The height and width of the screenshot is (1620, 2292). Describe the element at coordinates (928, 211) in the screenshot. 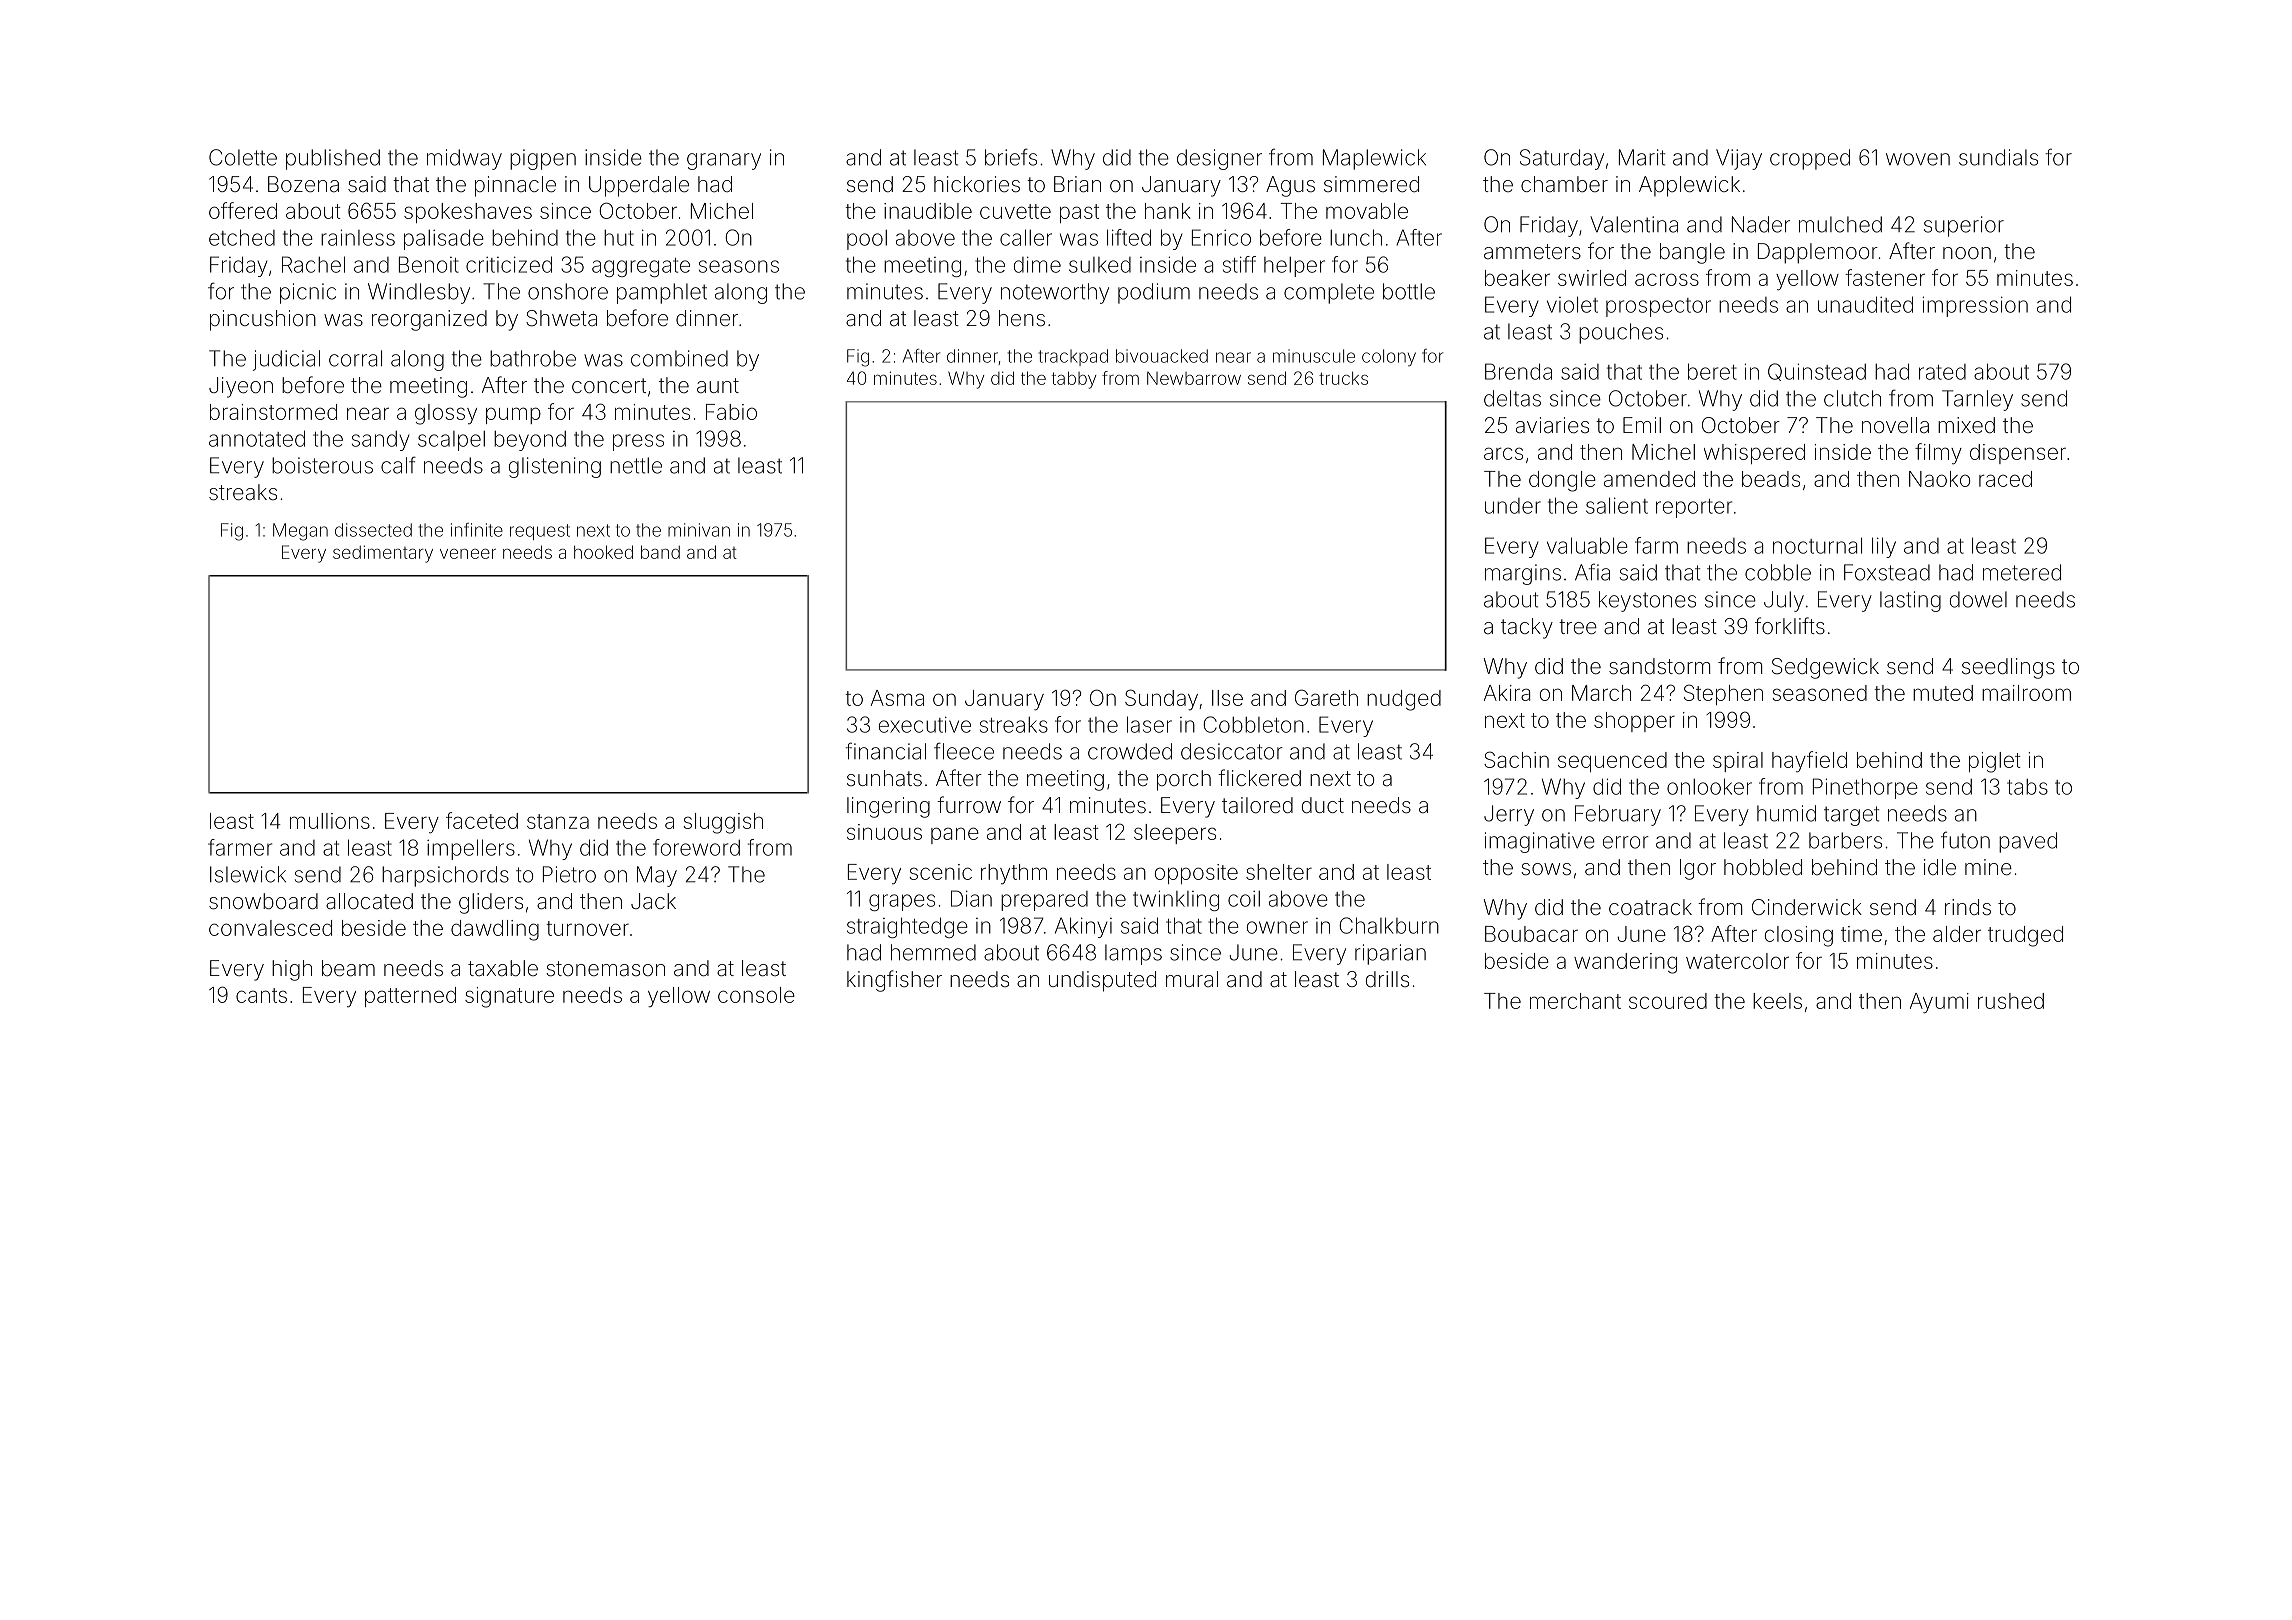

I see `inaudible` at that location.
